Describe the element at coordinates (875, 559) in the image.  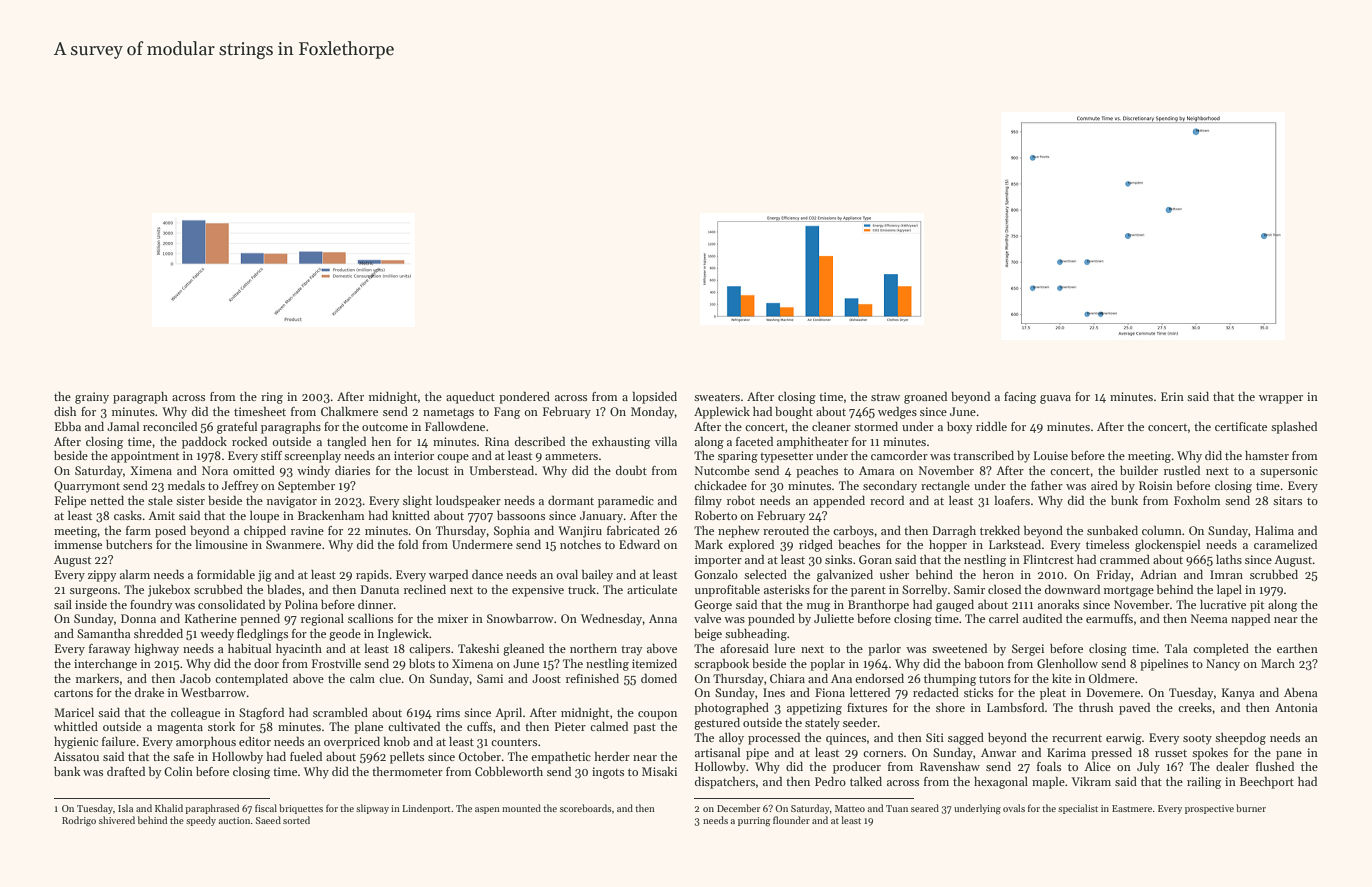
I see `Goran` at that location.
